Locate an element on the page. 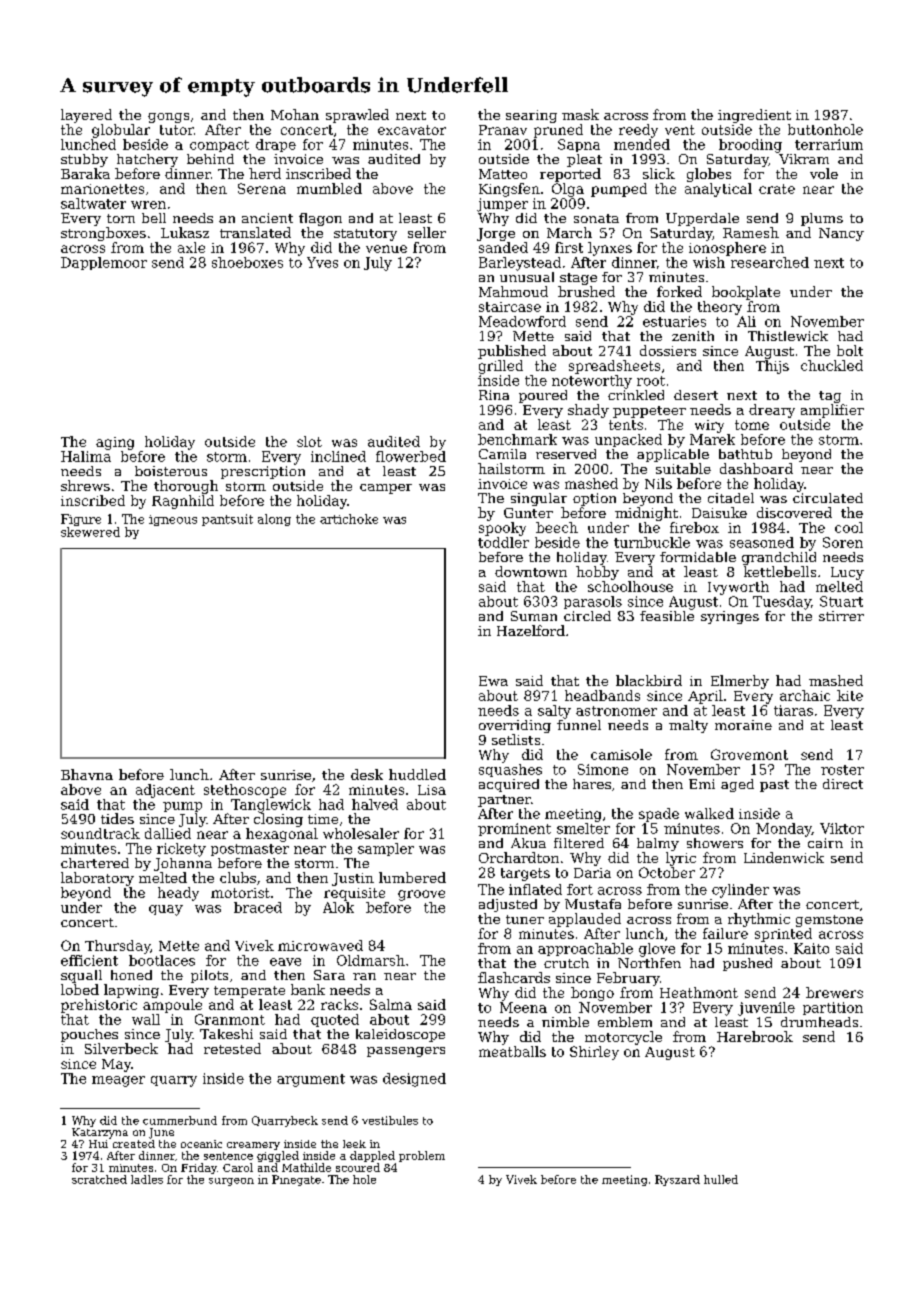 Image resolution: width=924 pixels, height=1314 pixels. halved is located at coordinates (375, 804).
